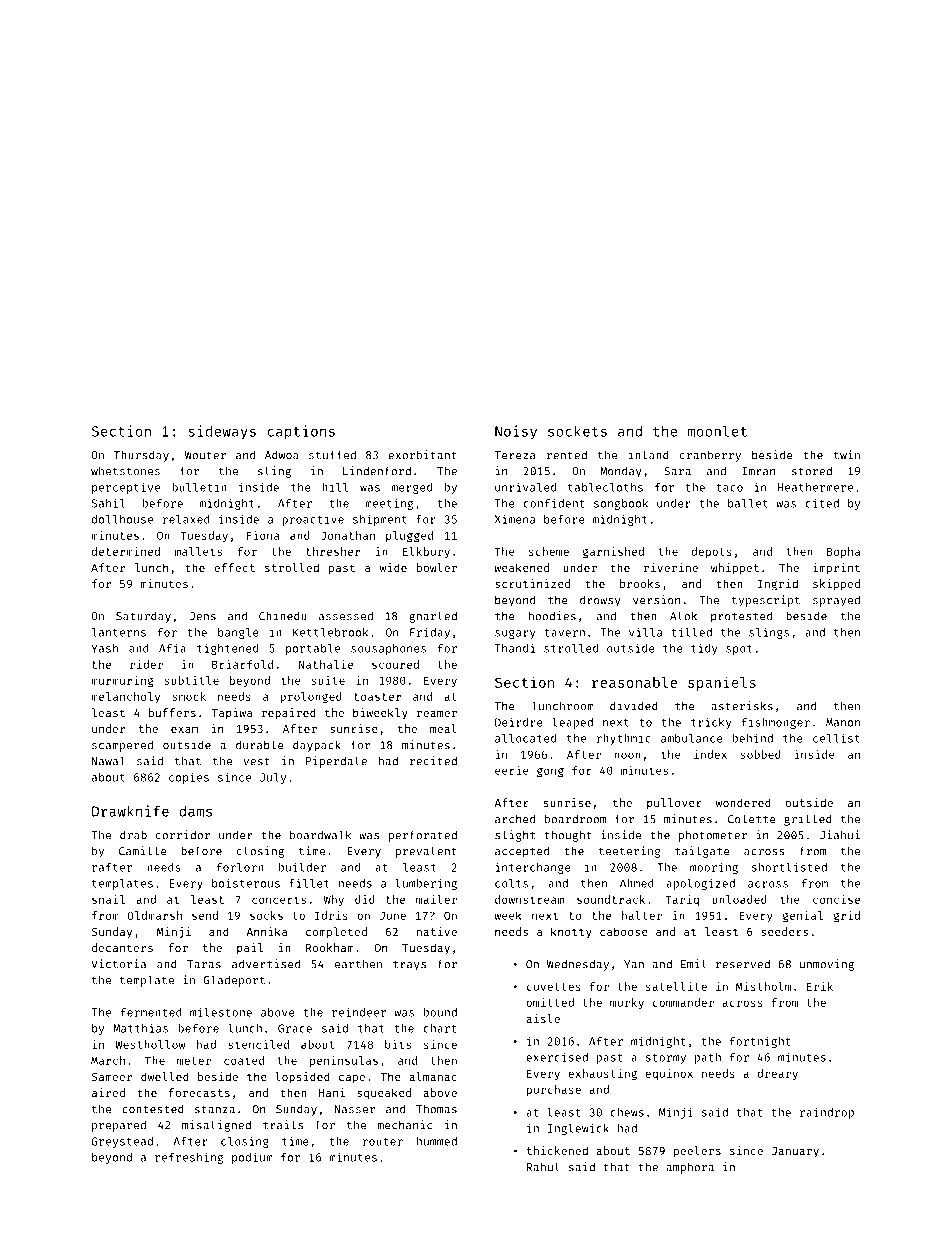  Describe the element at coordinates (525, 738) in the screenshot. I see `allocated` at that location.
